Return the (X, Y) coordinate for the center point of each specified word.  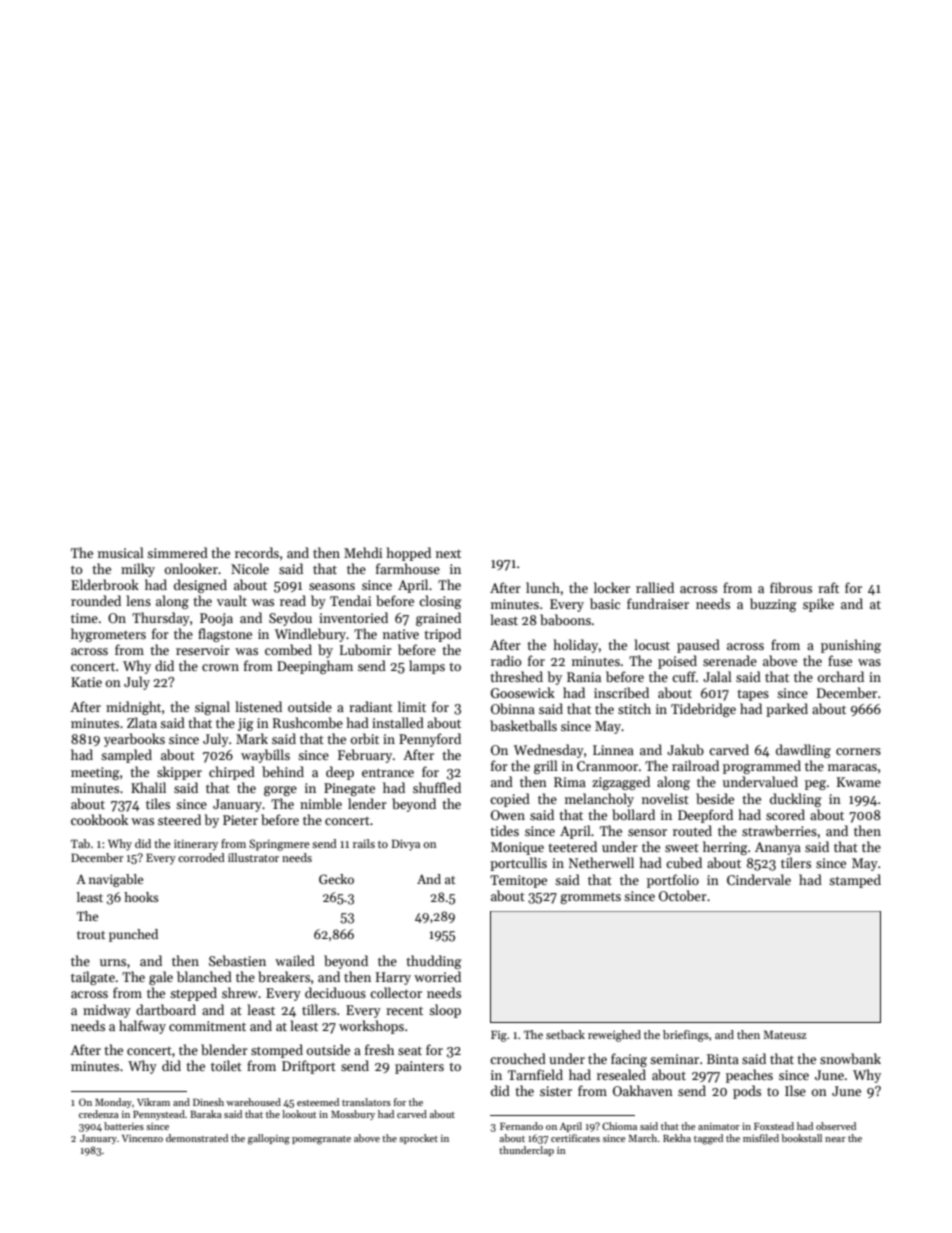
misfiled (761, 1138)
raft (828, 587)
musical (121, 552)
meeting (95, 773)
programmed (762, 767)
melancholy (599, 800)
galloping (269, 1139)
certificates (575, 1138)
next (448, 553)
